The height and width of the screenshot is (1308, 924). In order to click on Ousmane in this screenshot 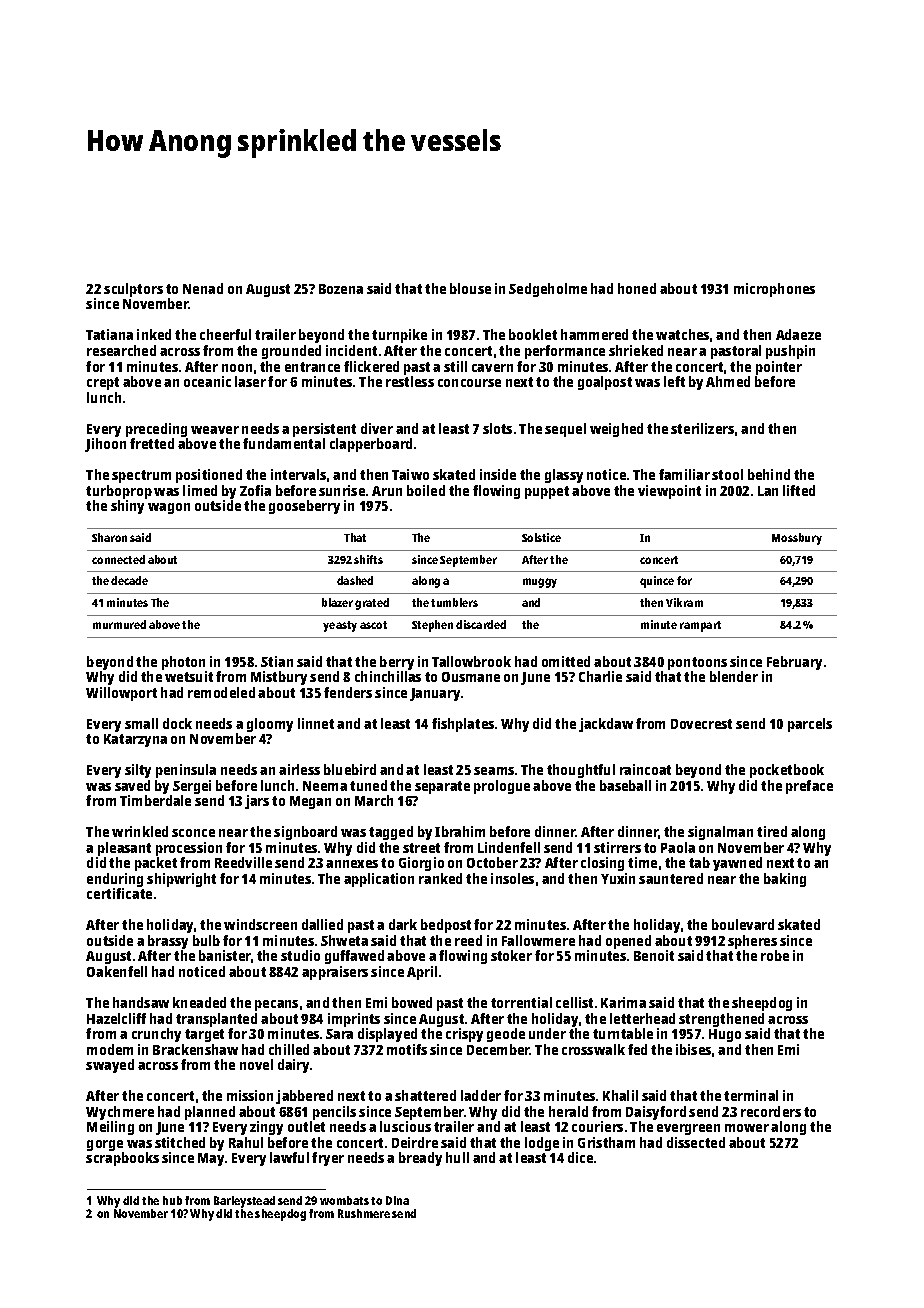, I will do `click(471, 677)`.
